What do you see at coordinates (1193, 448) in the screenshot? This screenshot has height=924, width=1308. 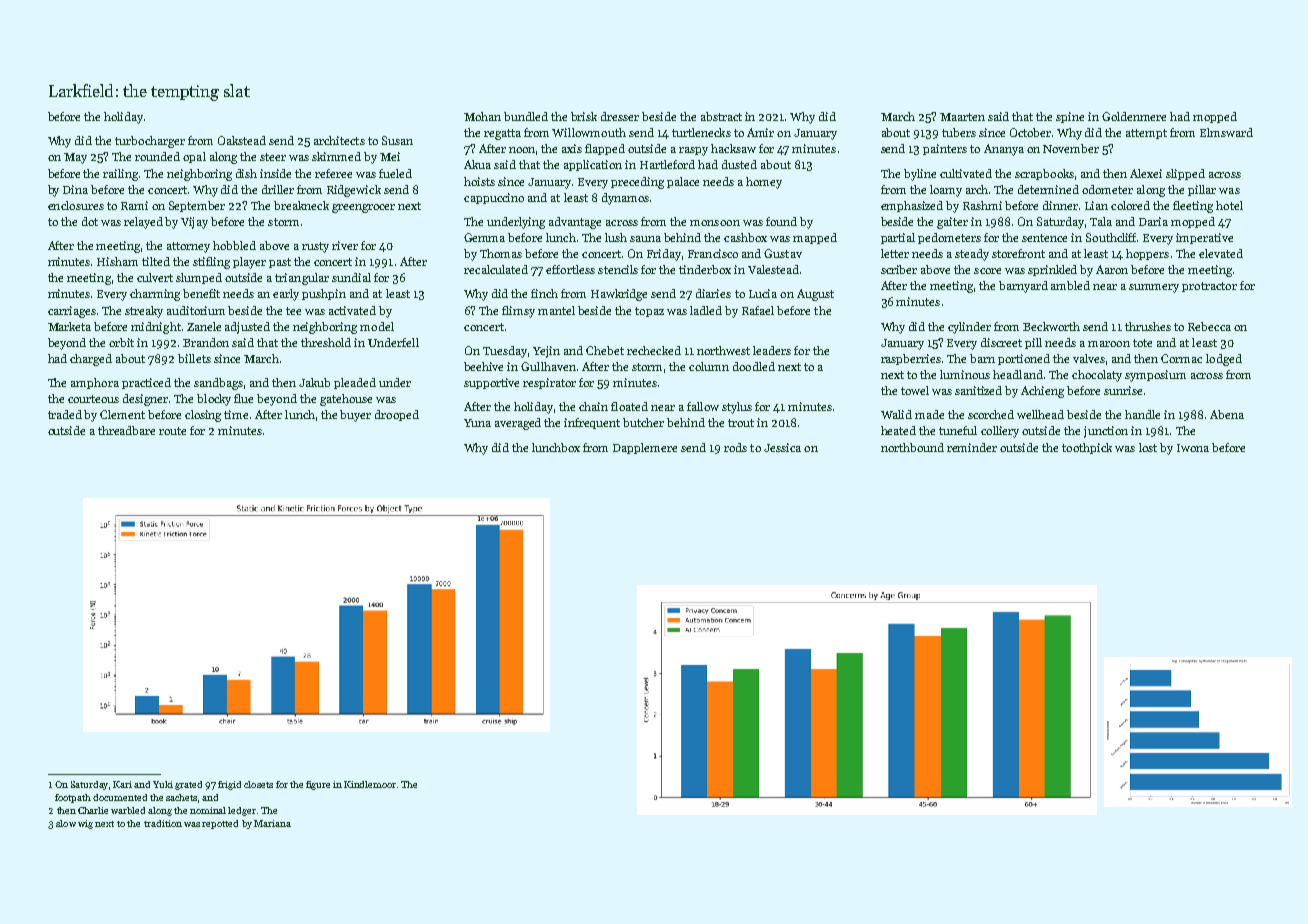 I see `Iwona` at bounding box center [1193, 448].
